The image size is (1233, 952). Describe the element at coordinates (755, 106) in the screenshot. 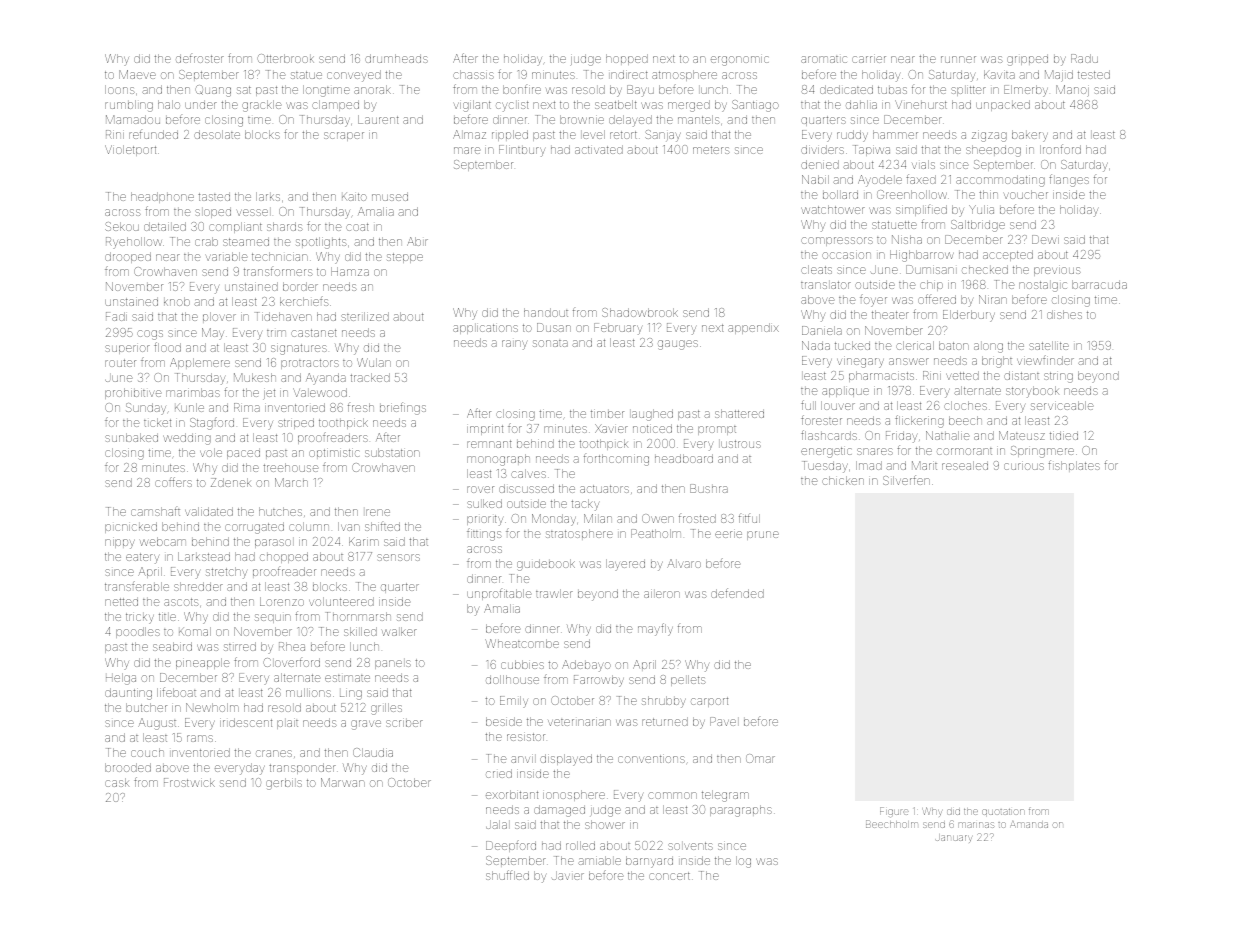

I see `Santiago` at that location.
